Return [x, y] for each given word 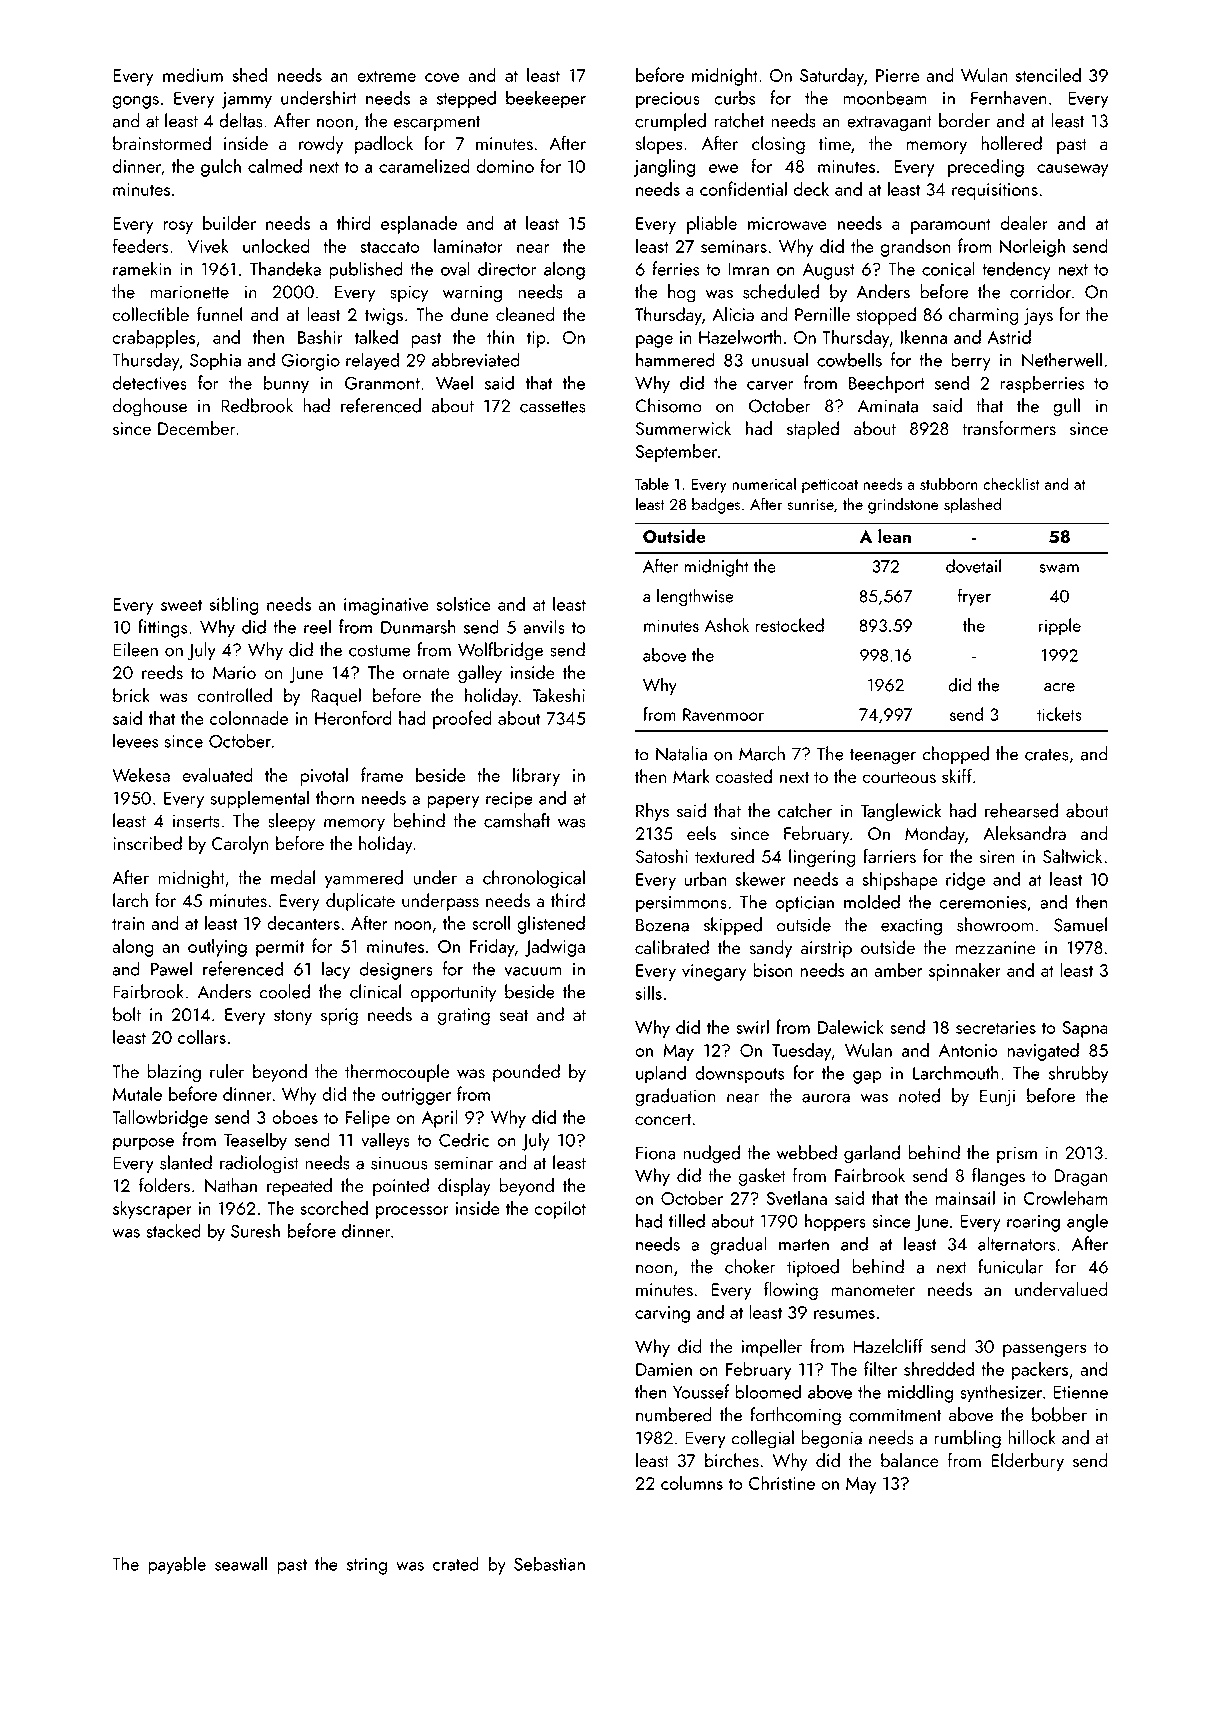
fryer [974, 597]
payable [177, 1565]
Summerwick [683, 428]
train [128, 923]
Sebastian [549, 1563]
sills [649, 992]
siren [997, 856]
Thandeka [285, 268]
